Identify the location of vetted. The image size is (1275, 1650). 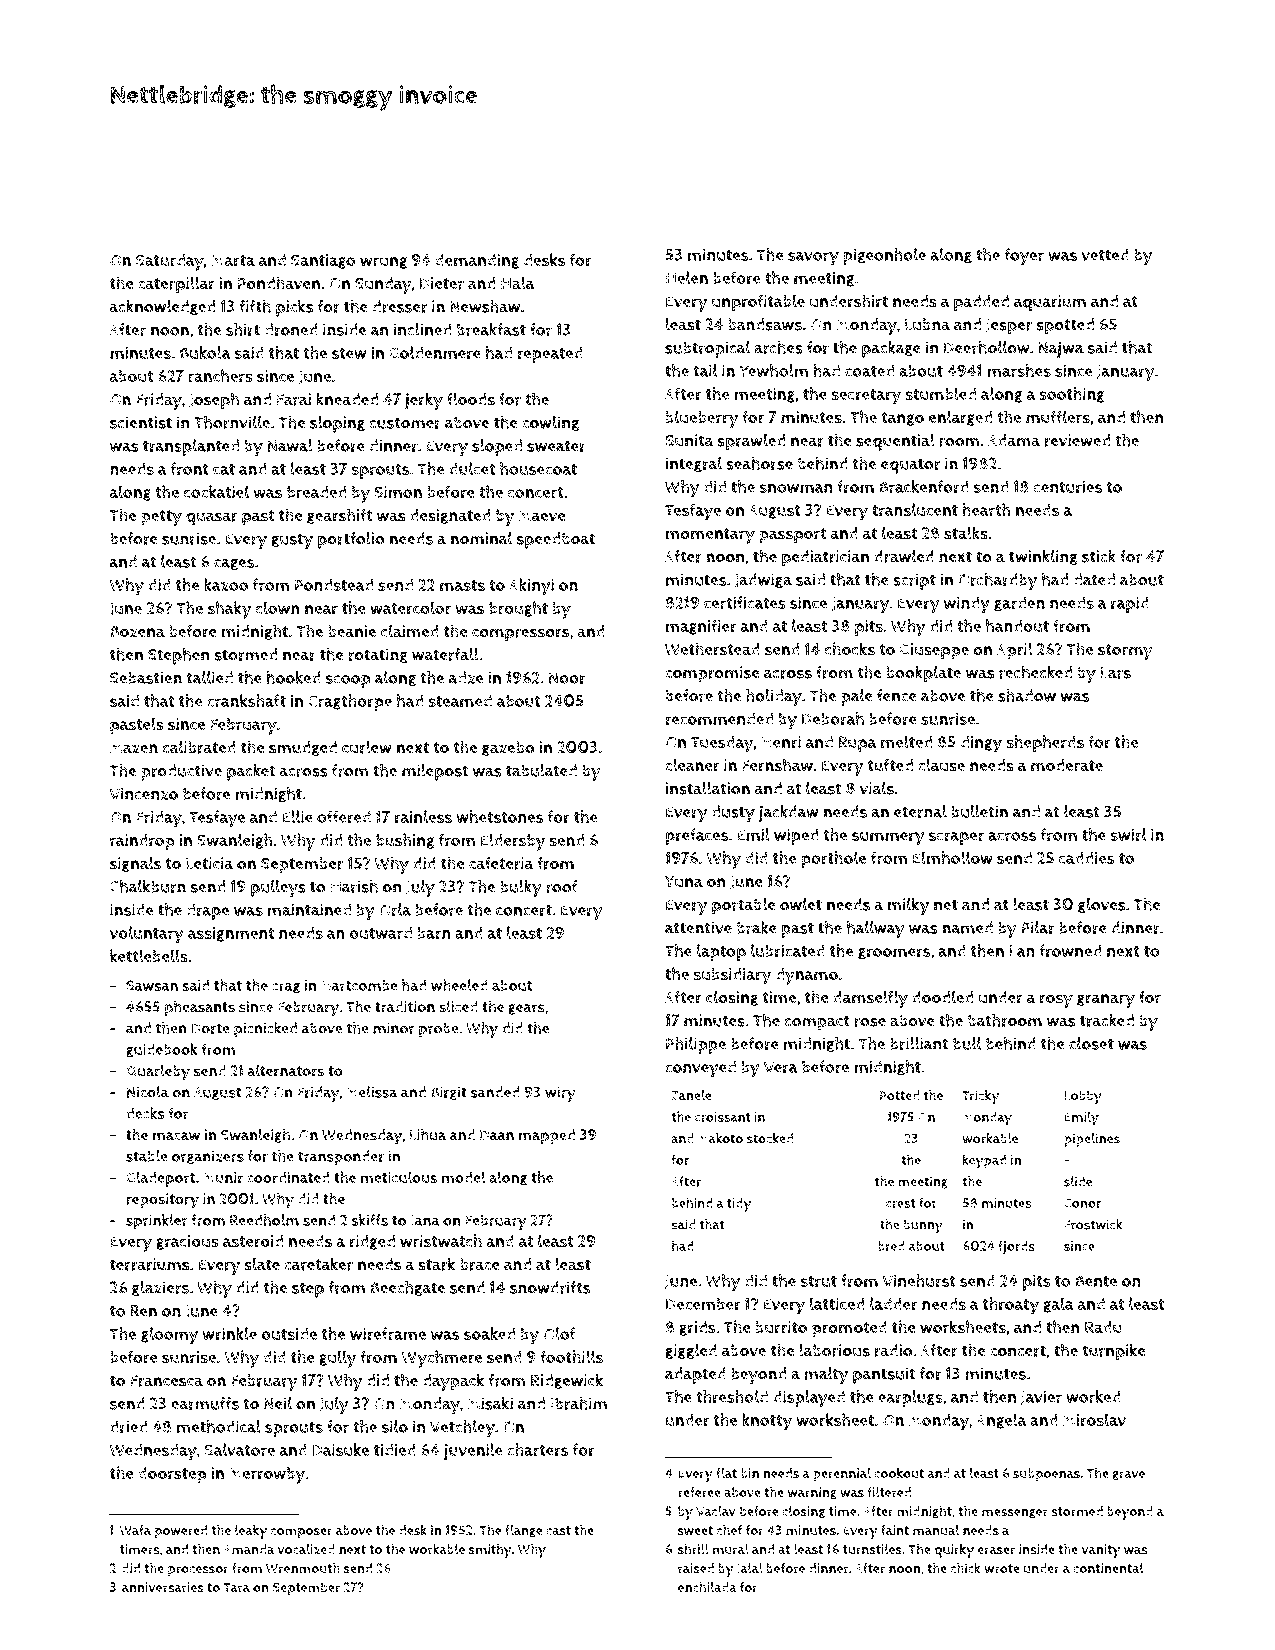
(1105, 254).
